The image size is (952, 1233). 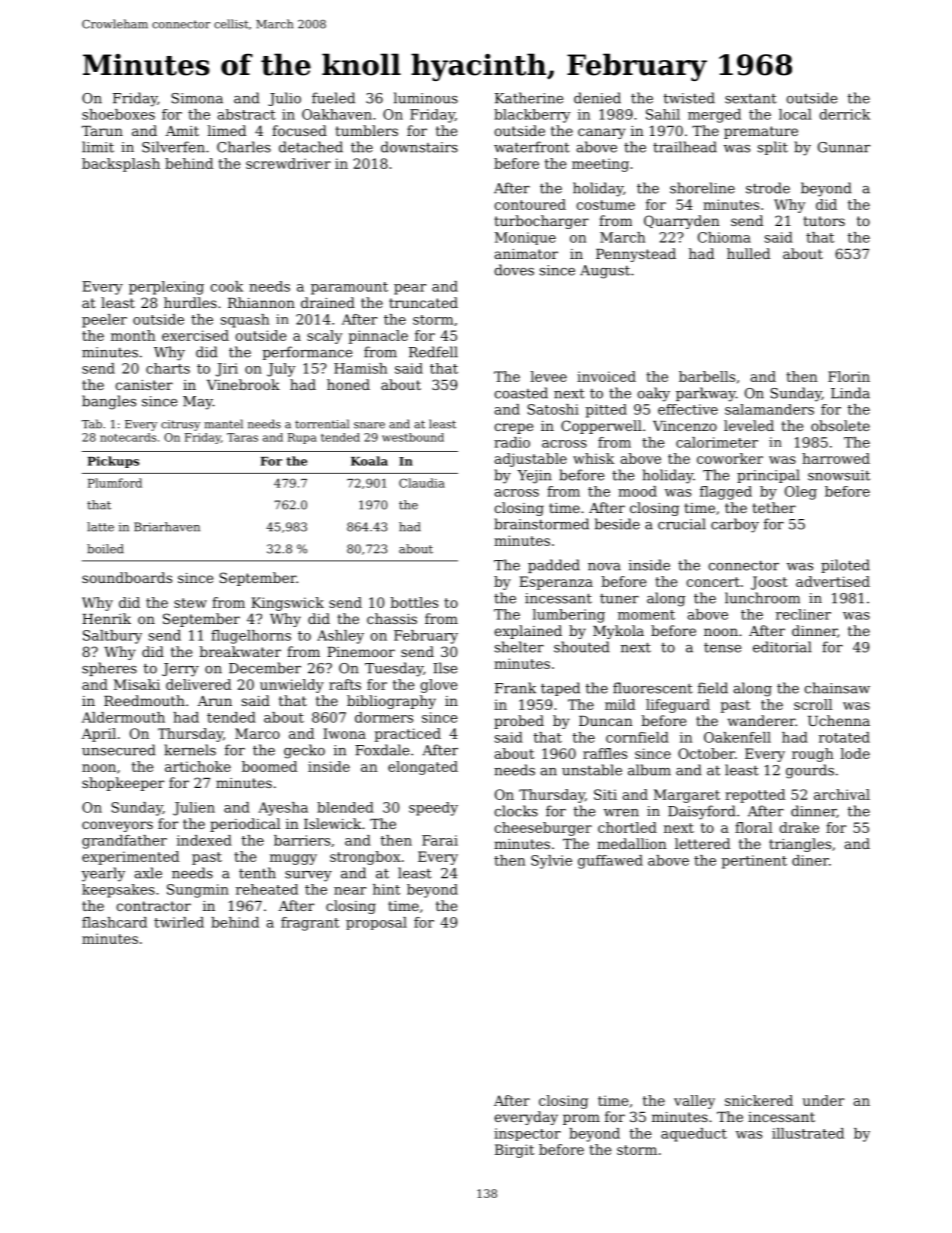 I want to click on prom, so click(x=581, y=1119).
